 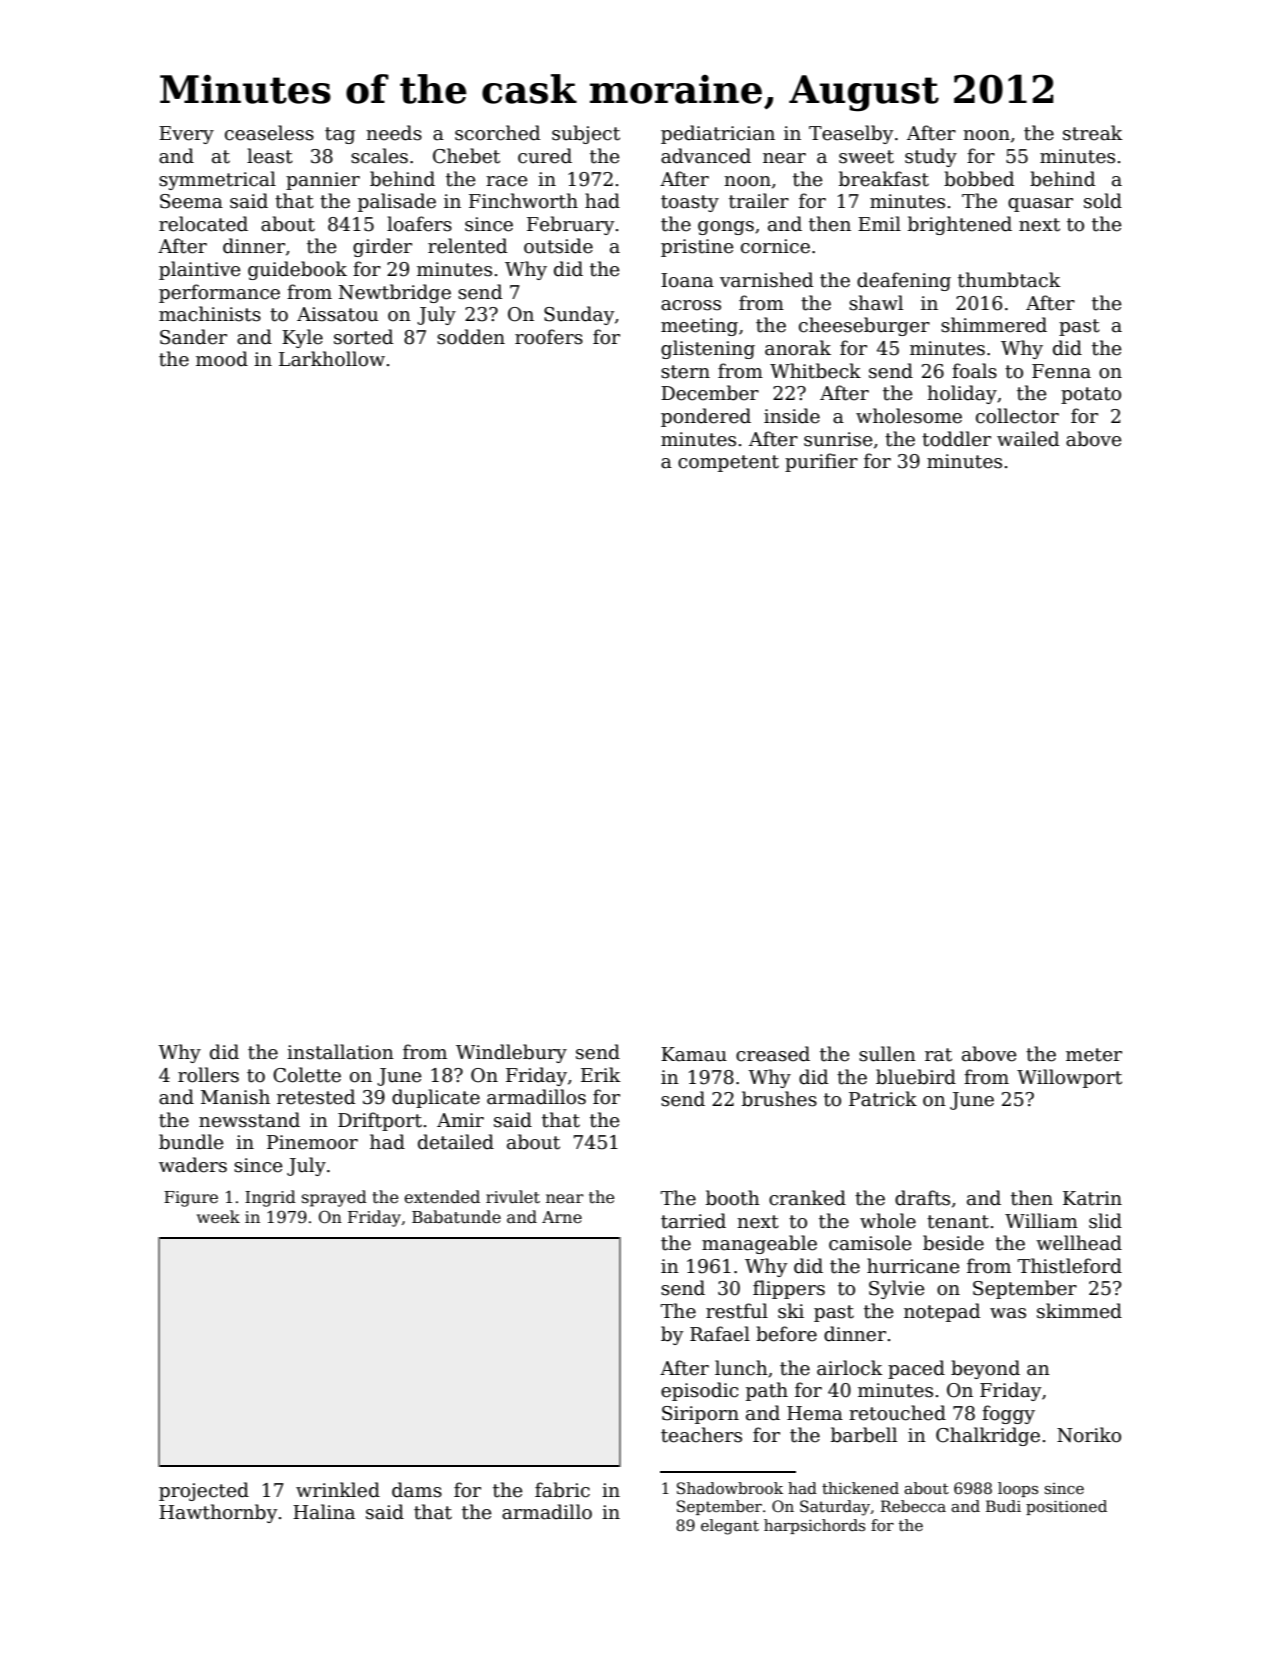 I want to click on foals, so click(x=974, y=371).
